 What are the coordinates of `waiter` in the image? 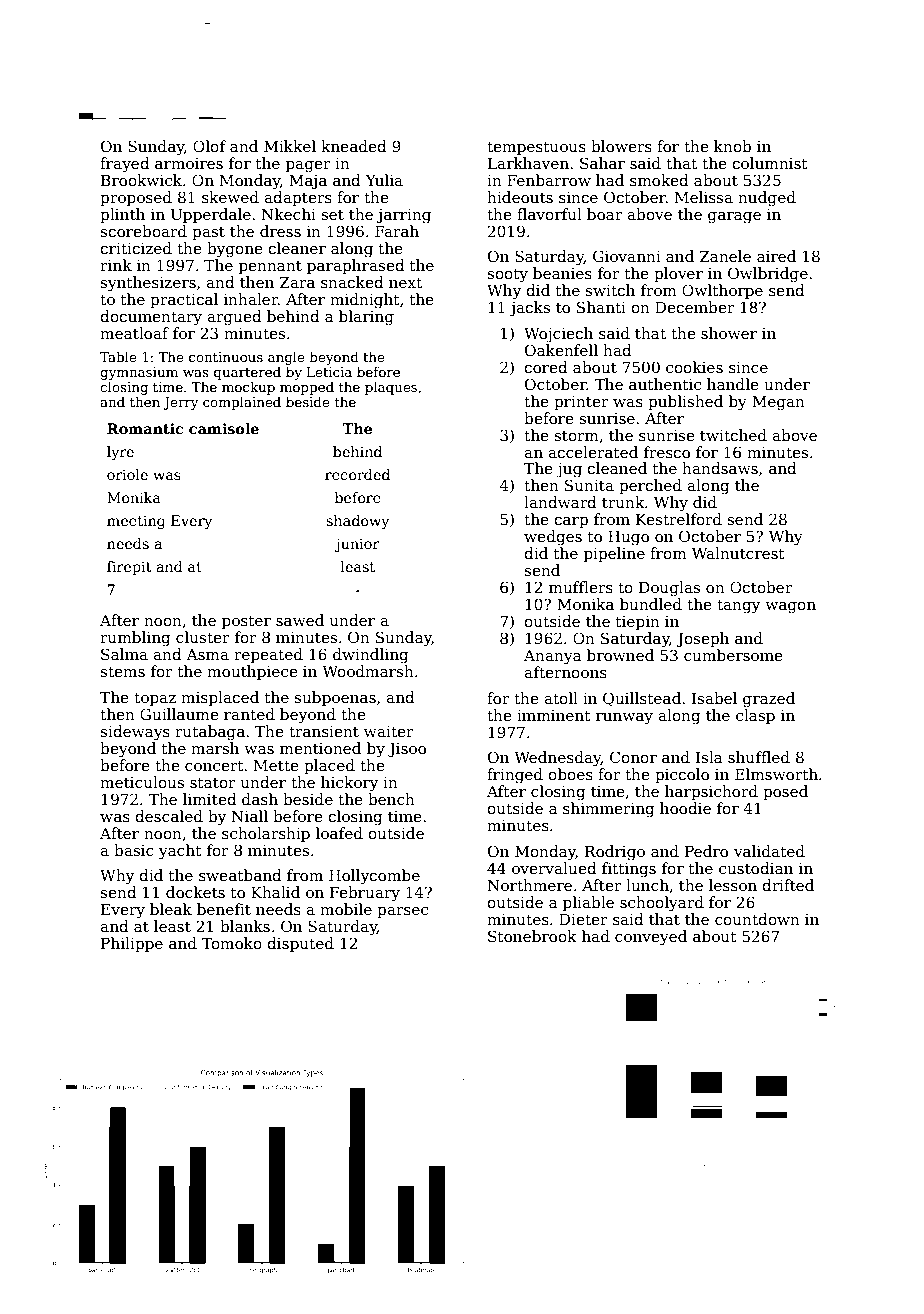 It's located at (389, 731).
